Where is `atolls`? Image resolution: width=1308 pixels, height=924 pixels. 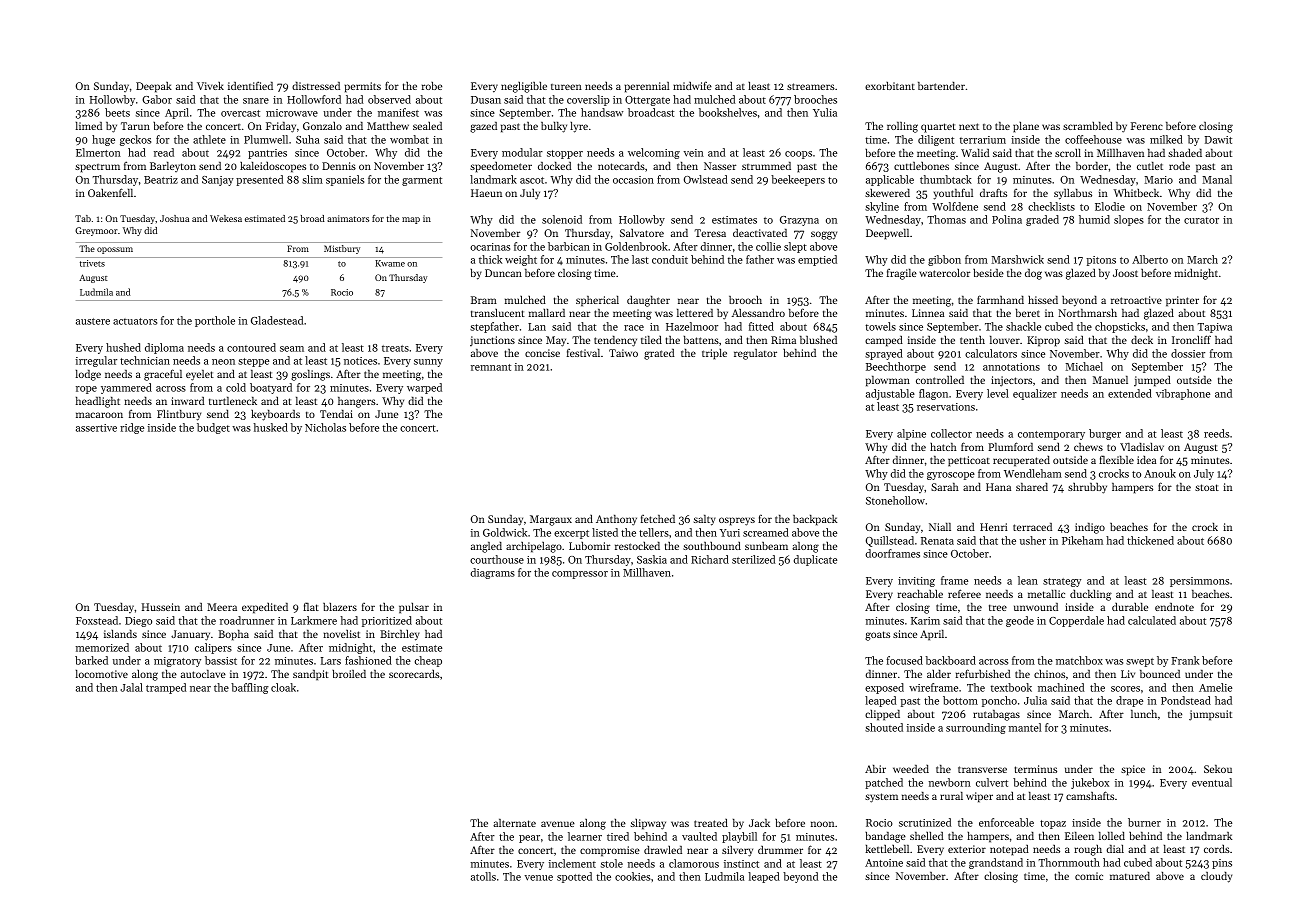 atolls is located at coordinates (483, 876).
